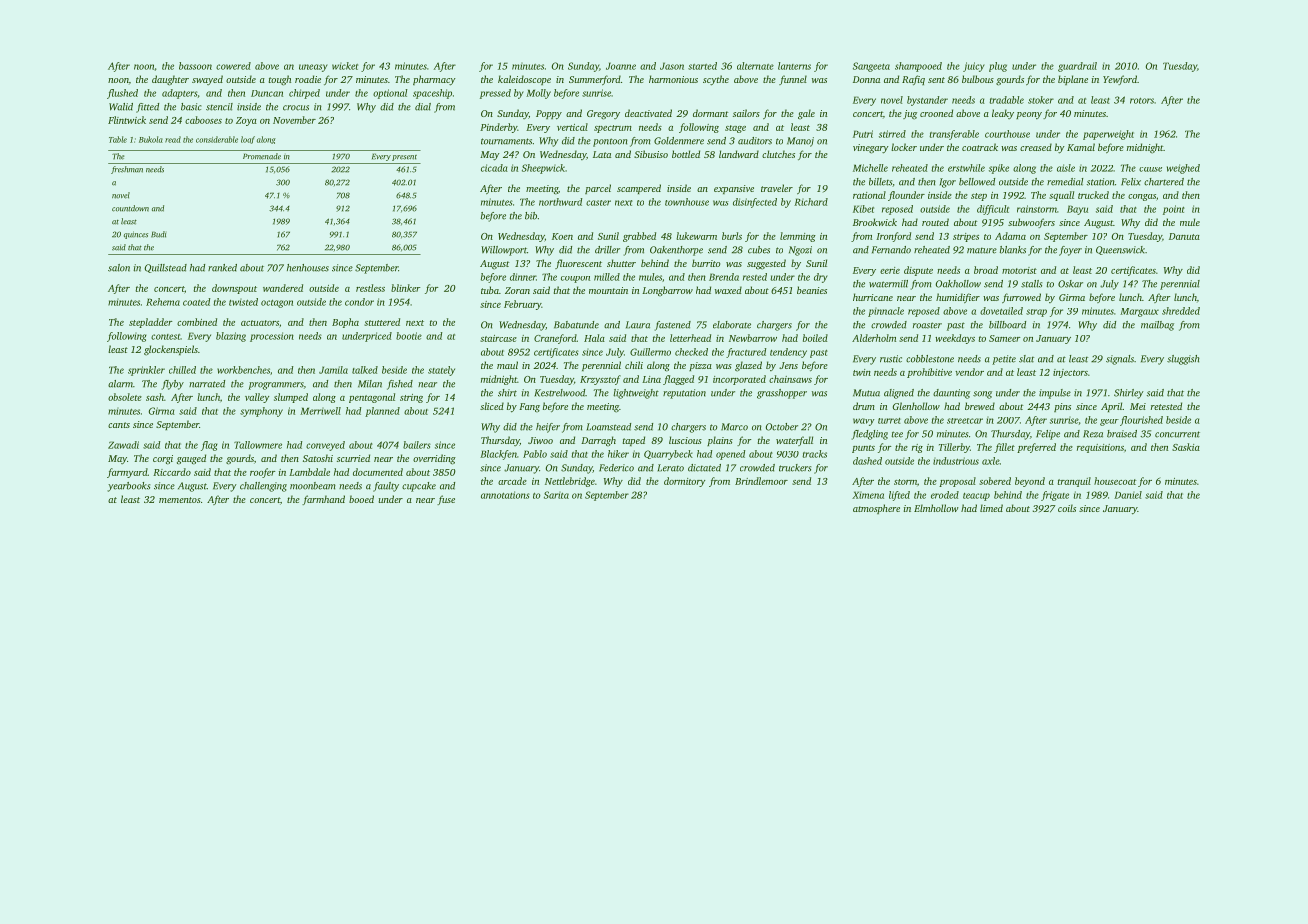  Describe the element at coordinates (498, 455) in the document. I see `Blackfen` at that location.
